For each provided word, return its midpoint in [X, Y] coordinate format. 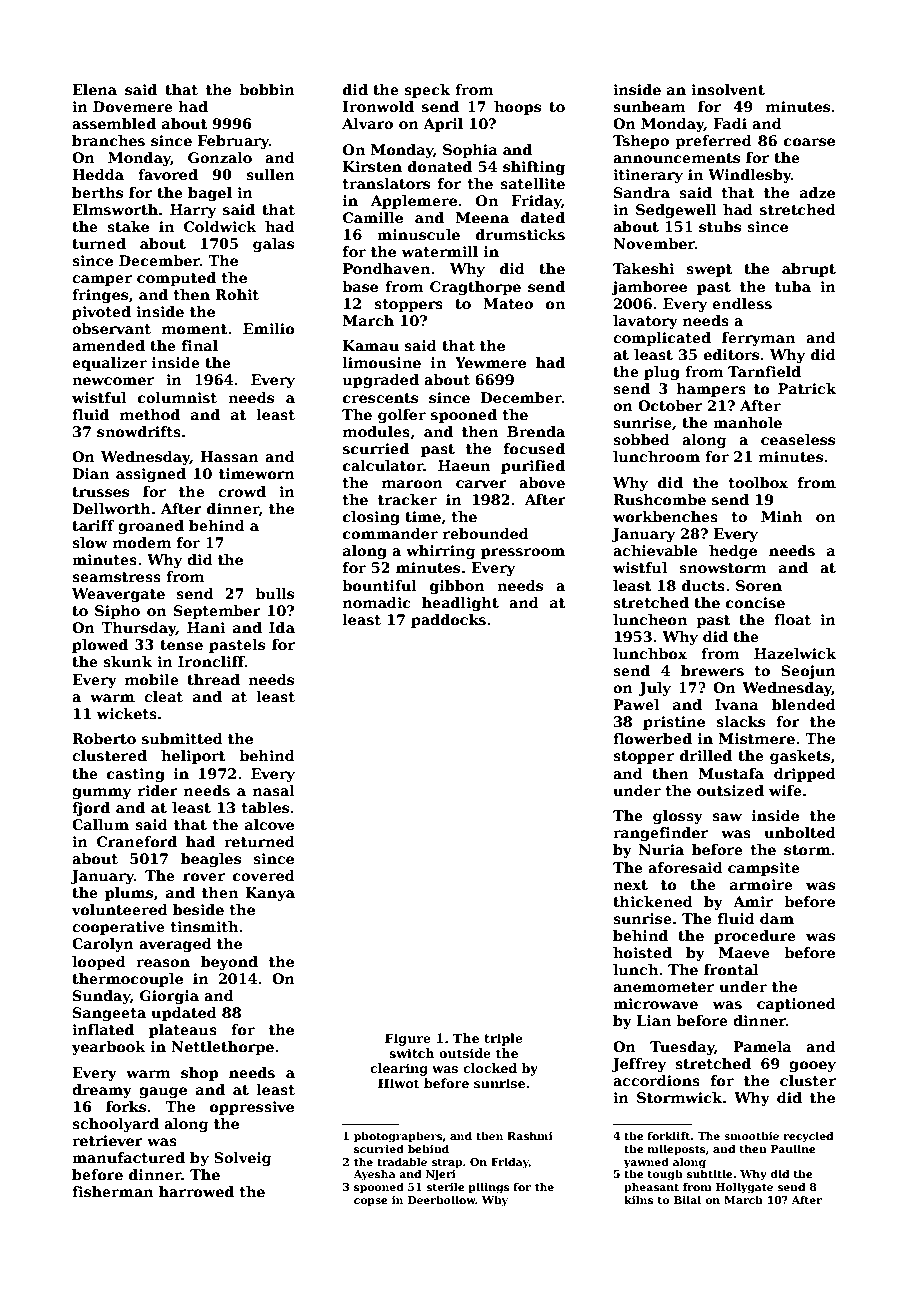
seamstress [116, 577]
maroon [412, 484]
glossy [678, 817]
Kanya [270, 894]
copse [371, 1202]
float [792, 619]
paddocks [448, 621]
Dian [90, 473]
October [670, 405]
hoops [517, 108]
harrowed [196, 1191]
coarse [809, 142]
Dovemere [133, 106]
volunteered [120, 909]
